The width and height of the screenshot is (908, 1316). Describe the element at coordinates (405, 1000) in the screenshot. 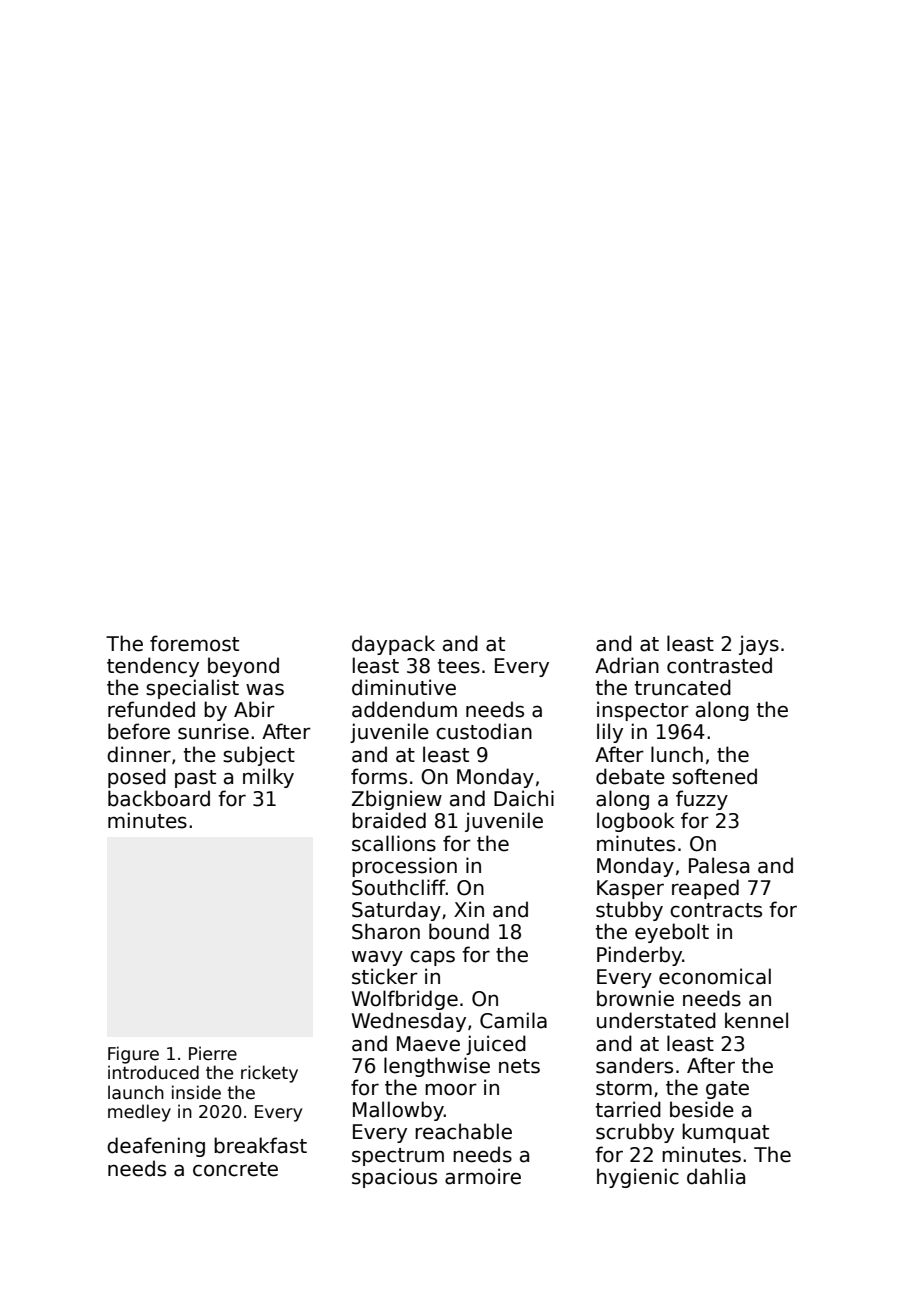

I see `Wolfbridge` at that location.
